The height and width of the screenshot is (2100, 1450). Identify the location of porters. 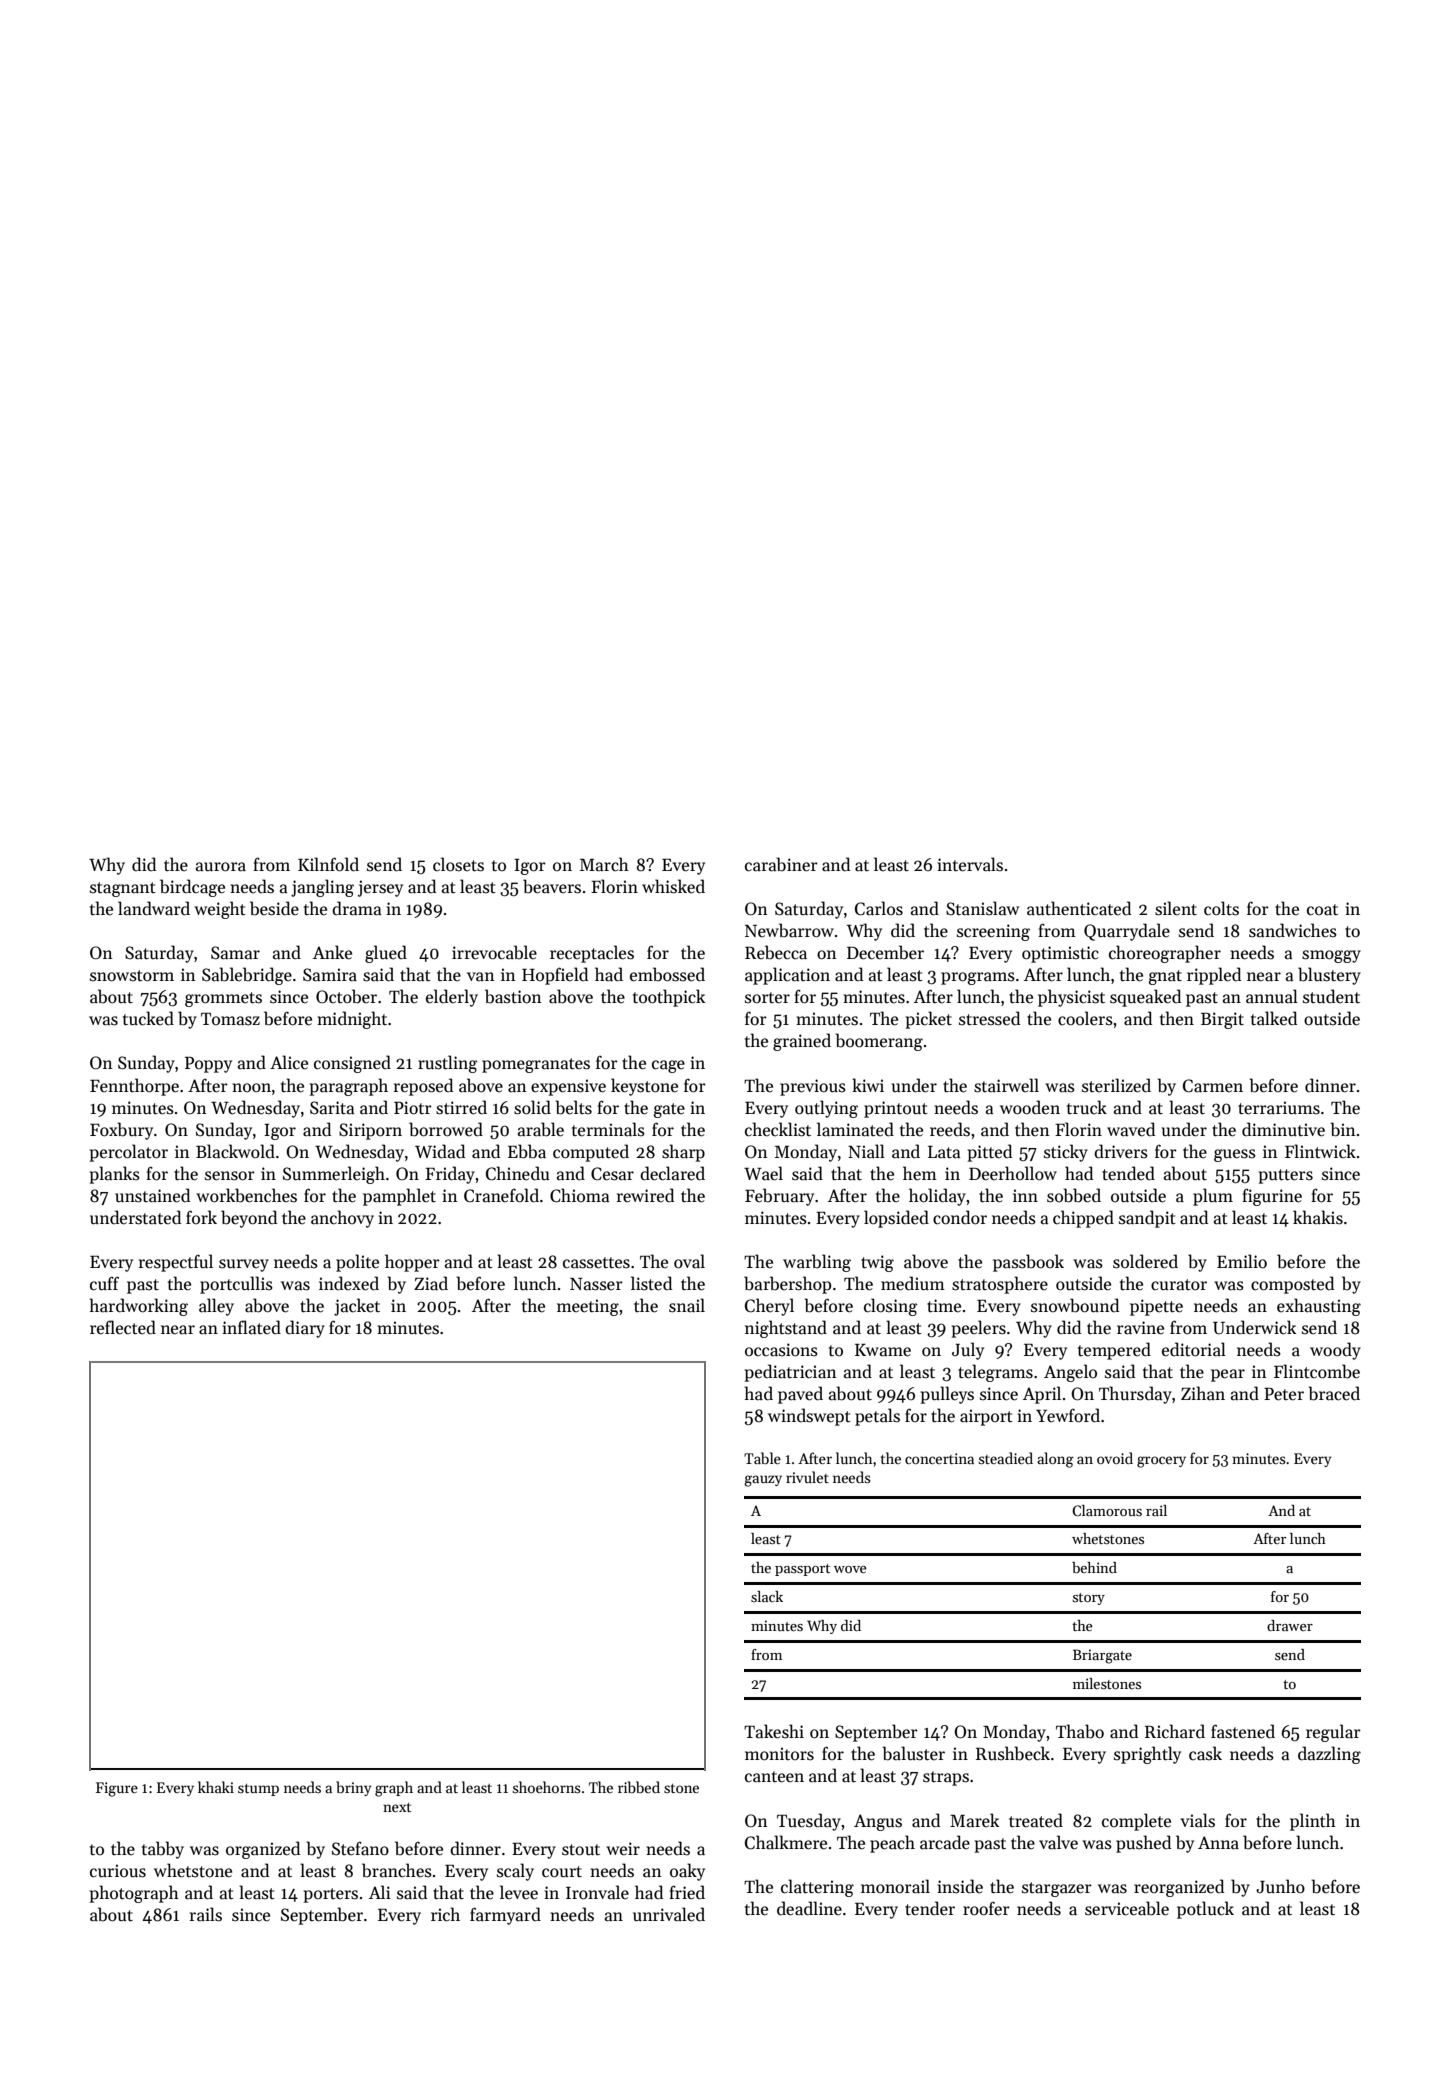
(331, 1895).
